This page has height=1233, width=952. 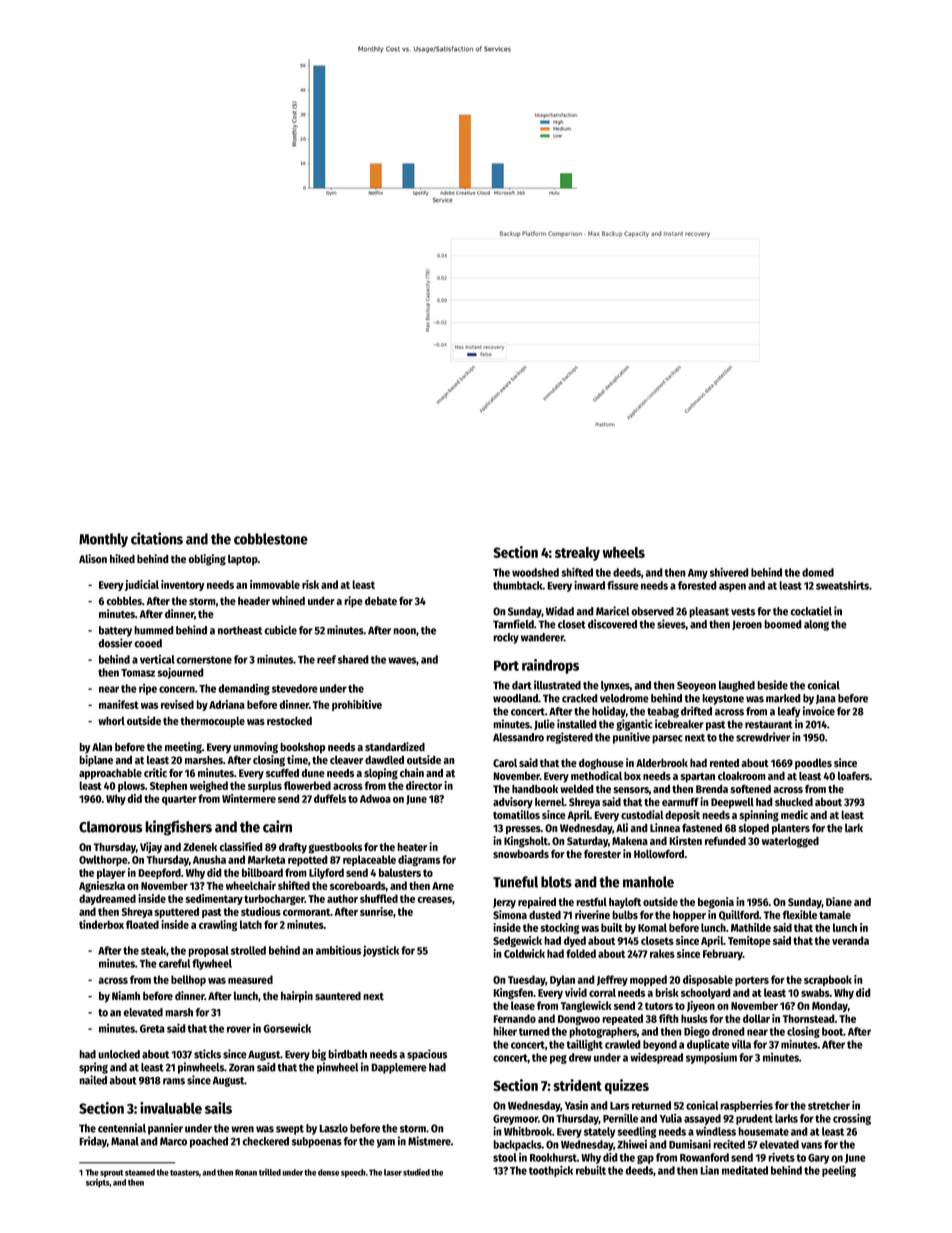 What do you see at coordinates (248, 950) in the page?
I see `strolled` at bounding box center [248, 950].
